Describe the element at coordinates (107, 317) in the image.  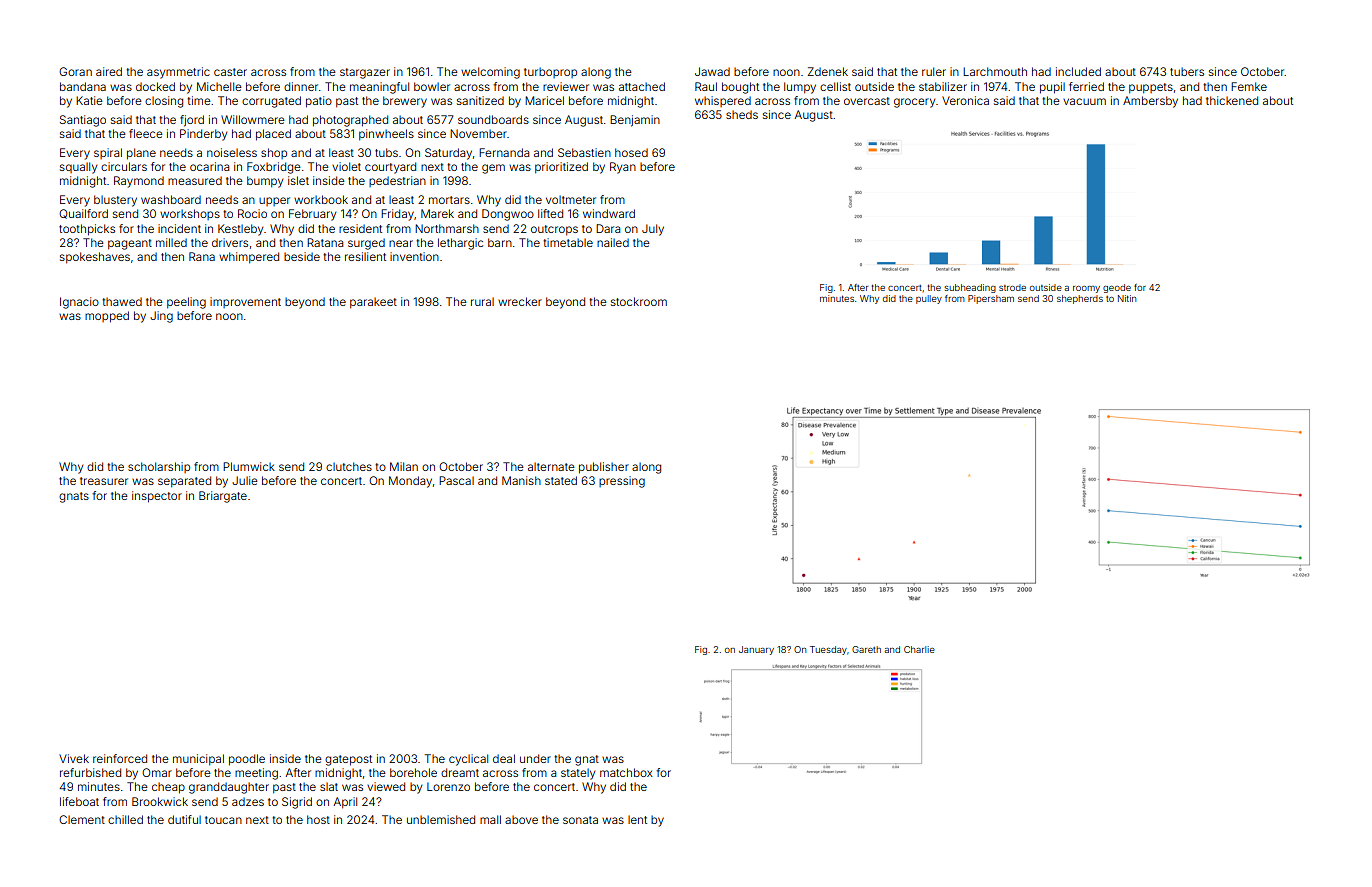
I see `mopped` at that location.
